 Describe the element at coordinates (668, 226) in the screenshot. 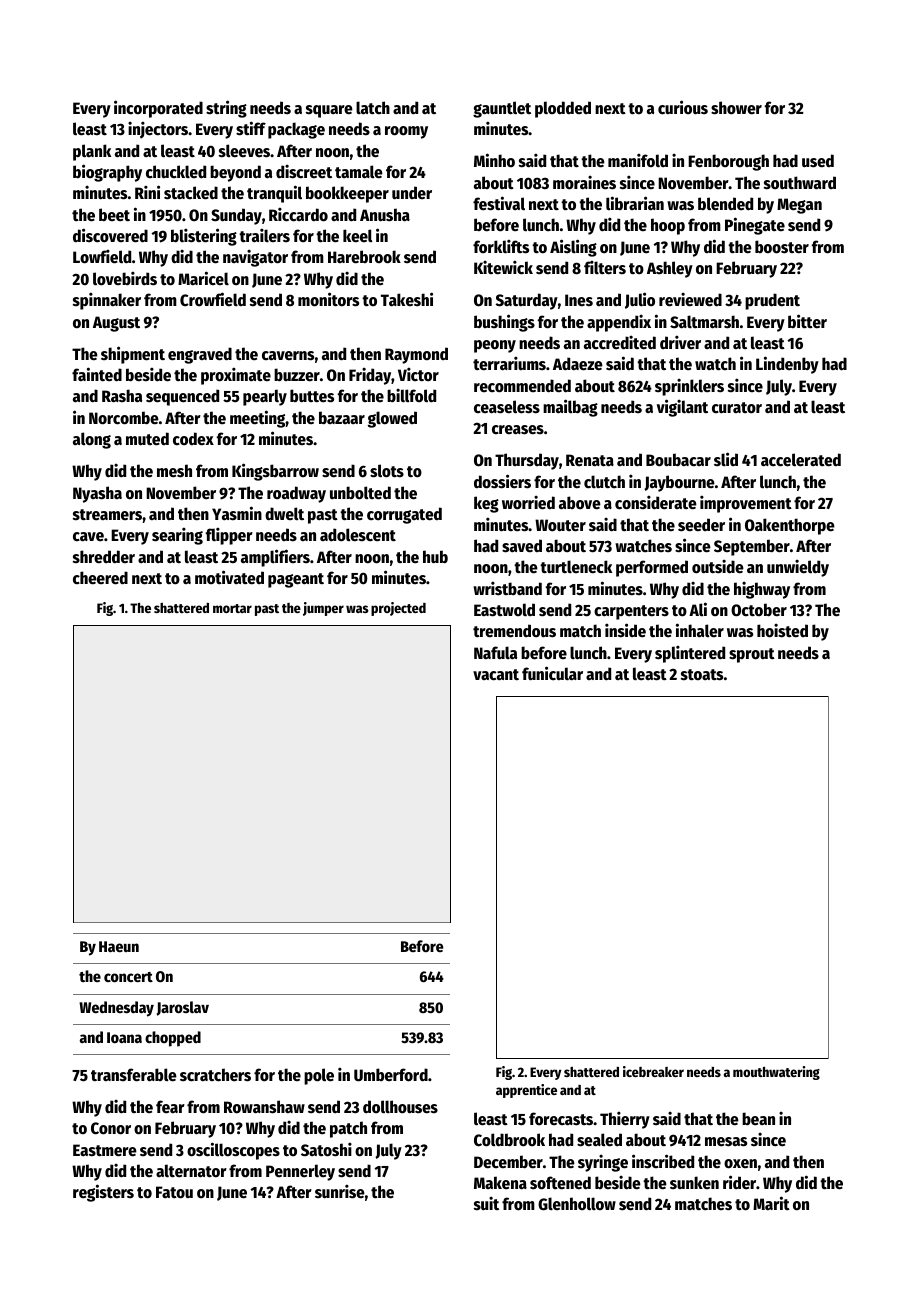

I see `hoop` at that location.
